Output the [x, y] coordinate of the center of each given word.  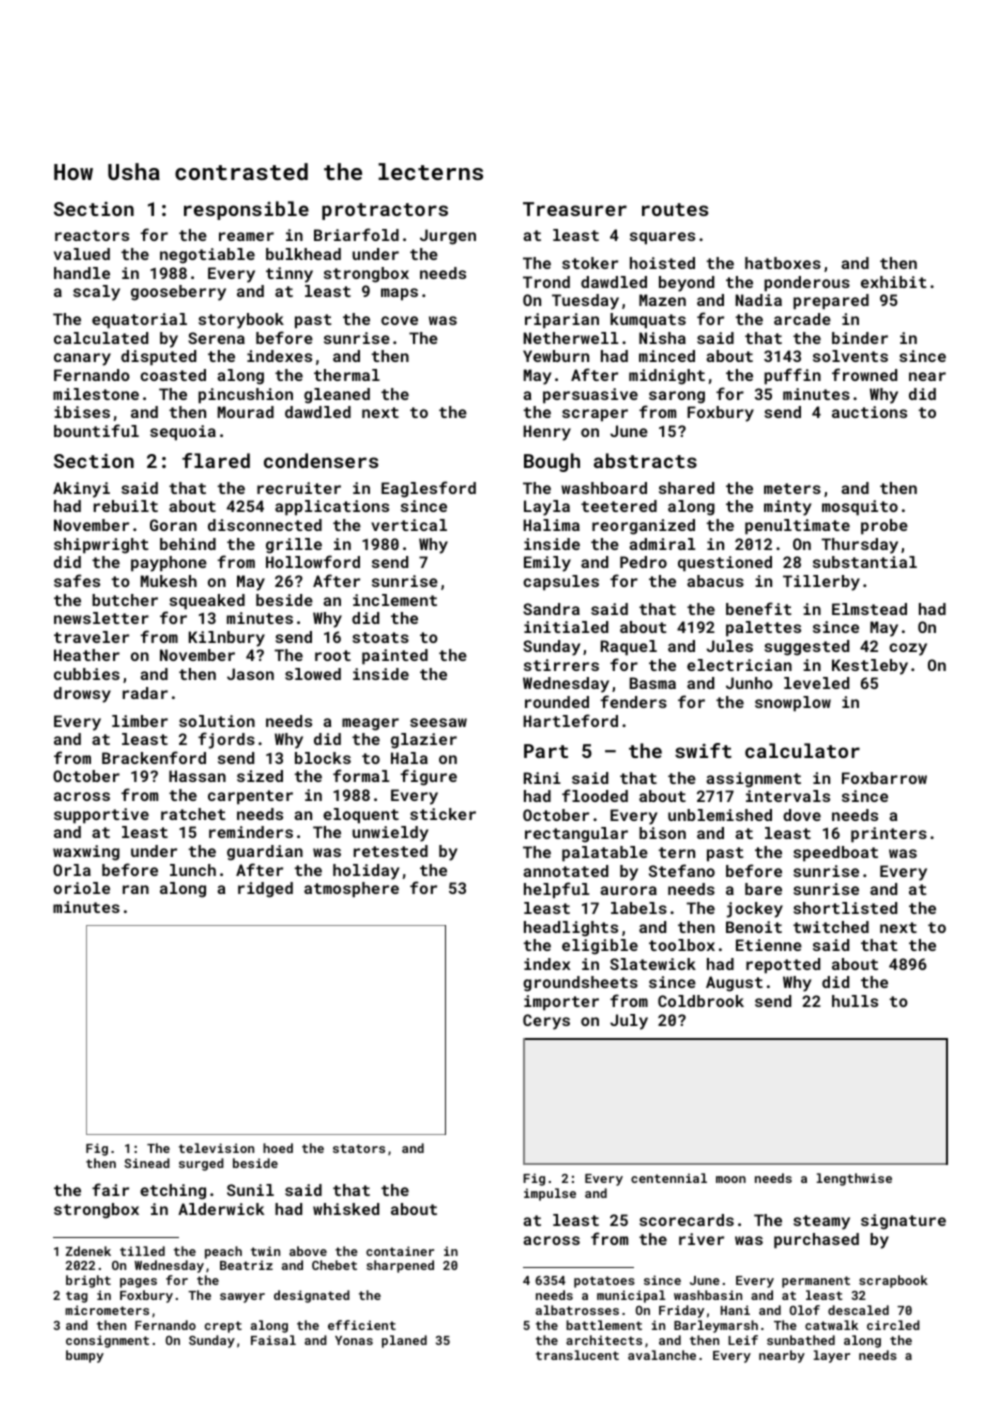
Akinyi [81, 490]
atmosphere [351, 890]
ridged [265, 890]
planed [404, 1341]
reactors [92, 235]
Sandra [551, 609]
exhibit [894, 282]
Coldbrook [701, 1001]
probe [884, 527]
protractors [385, 211]
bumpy [85, 1356]
